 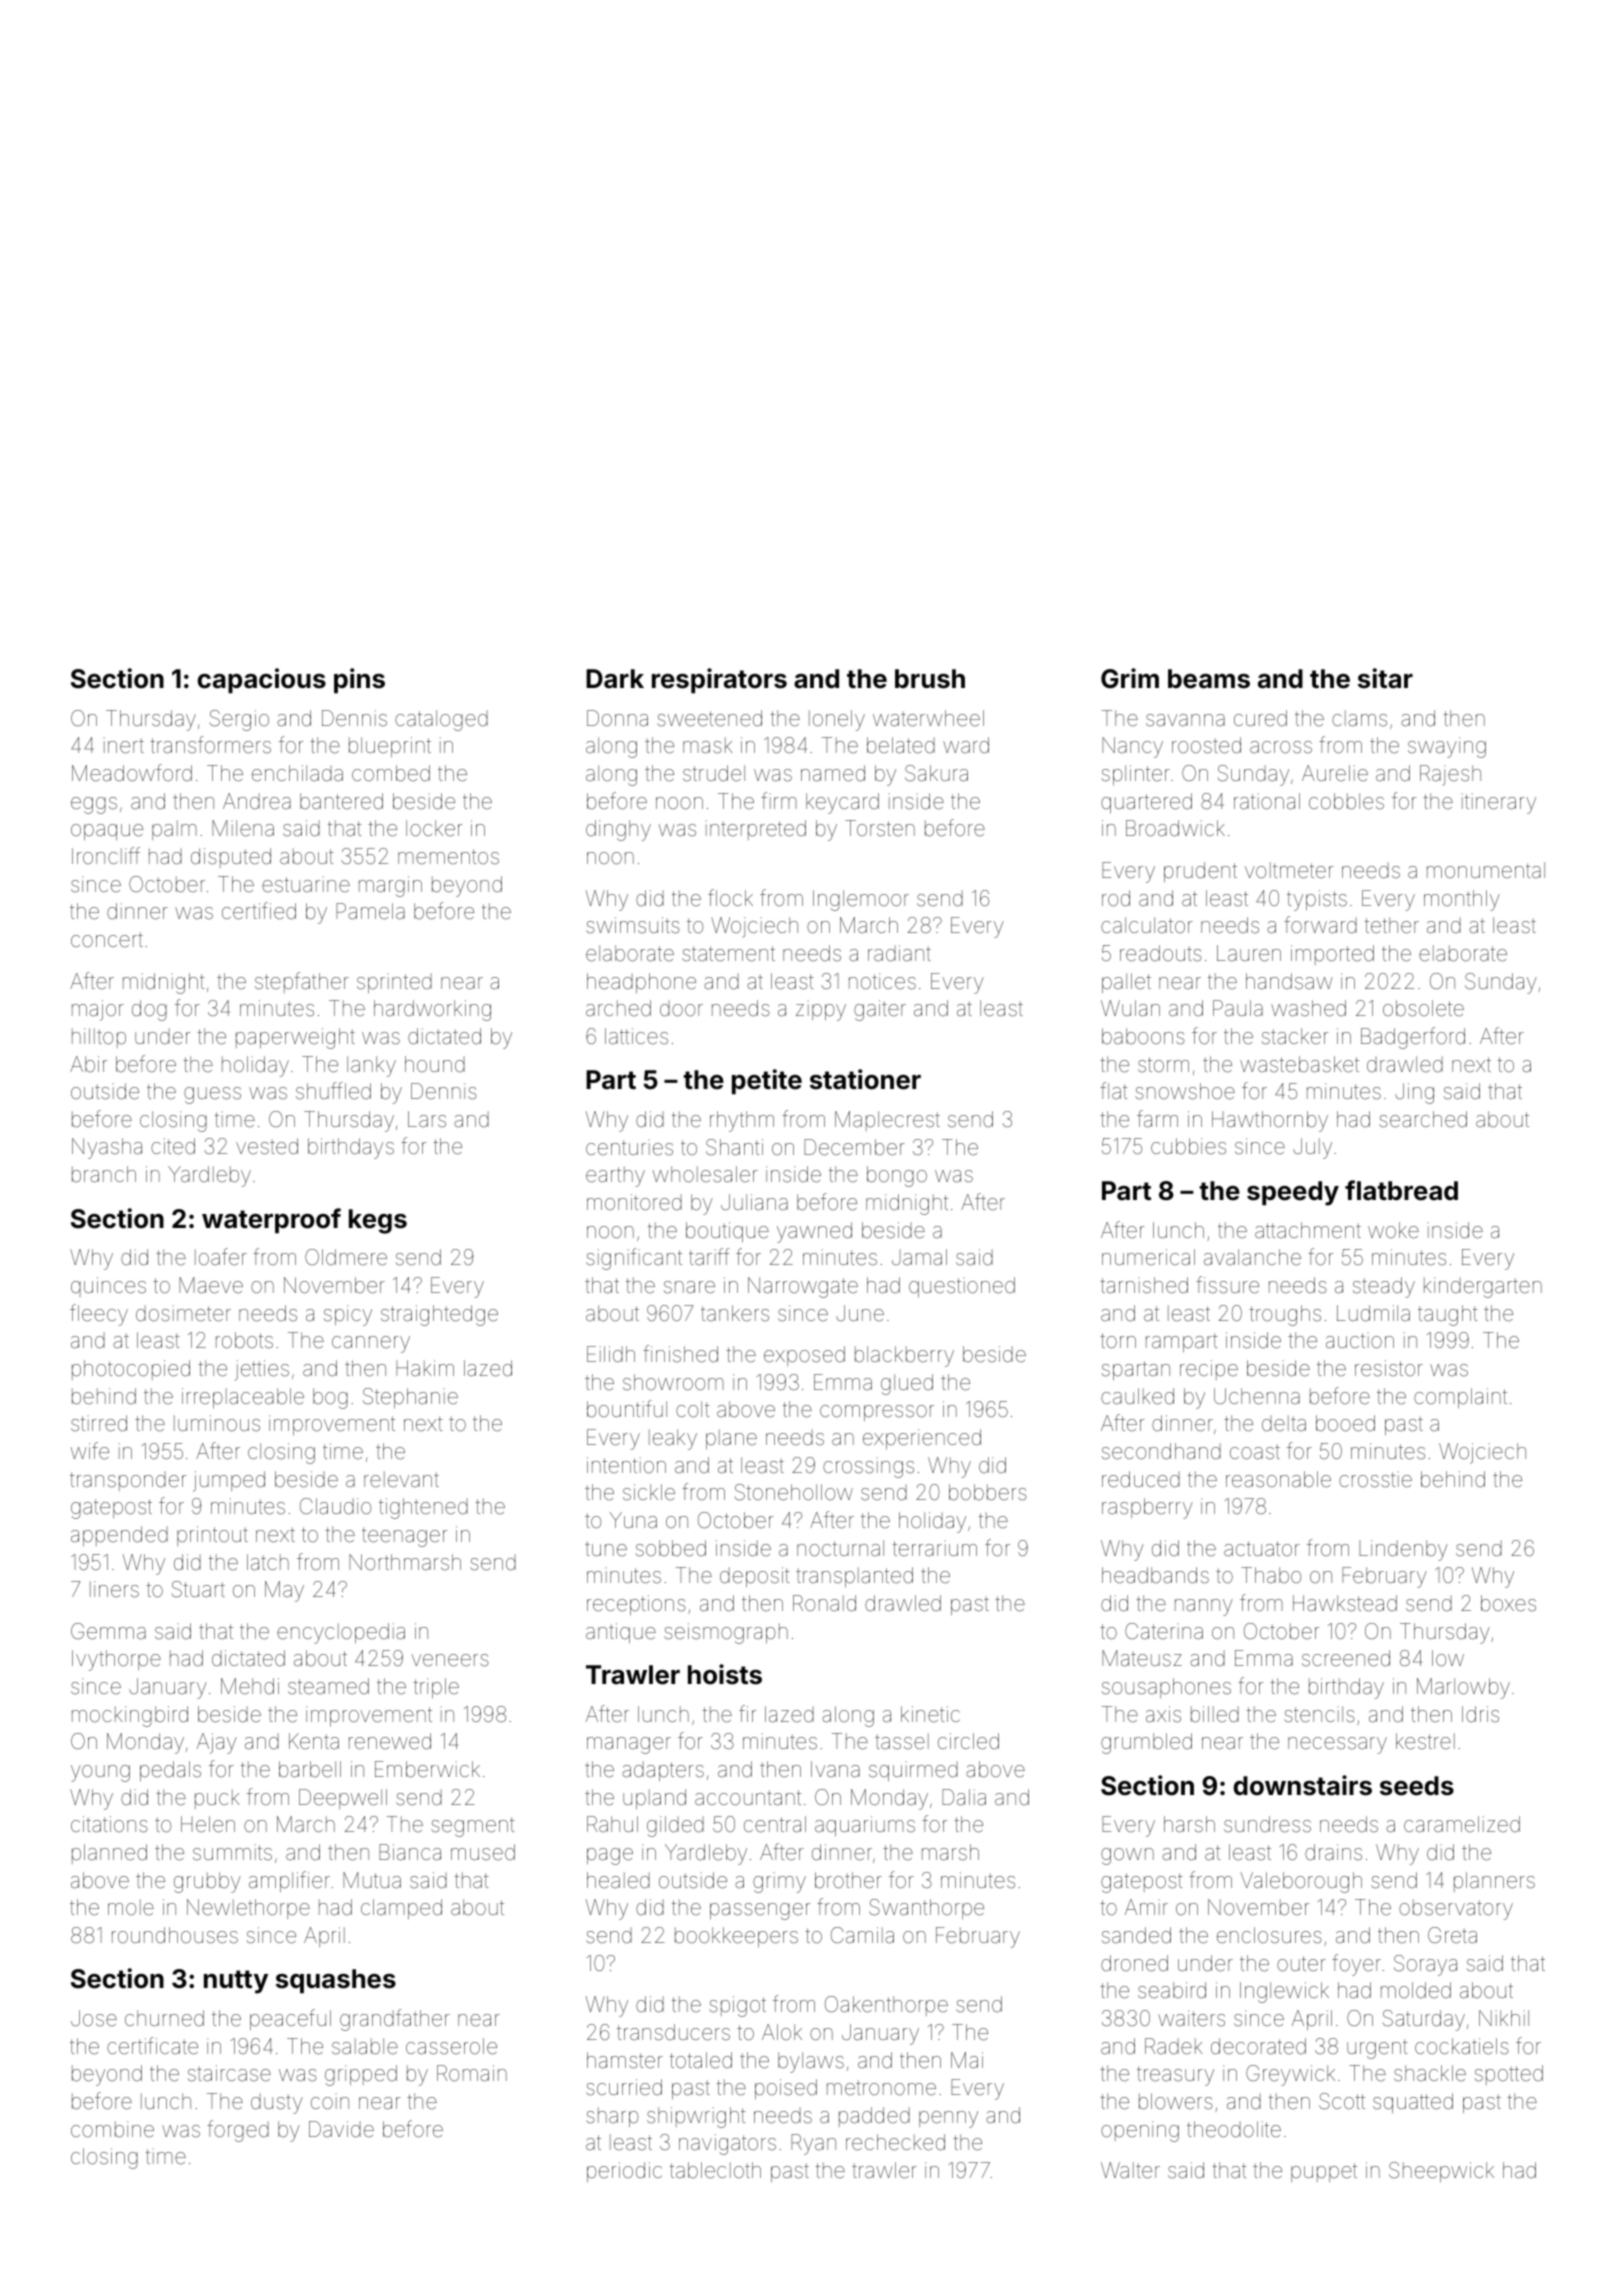 I want to click on Dark, so click(x=615, y=679).
